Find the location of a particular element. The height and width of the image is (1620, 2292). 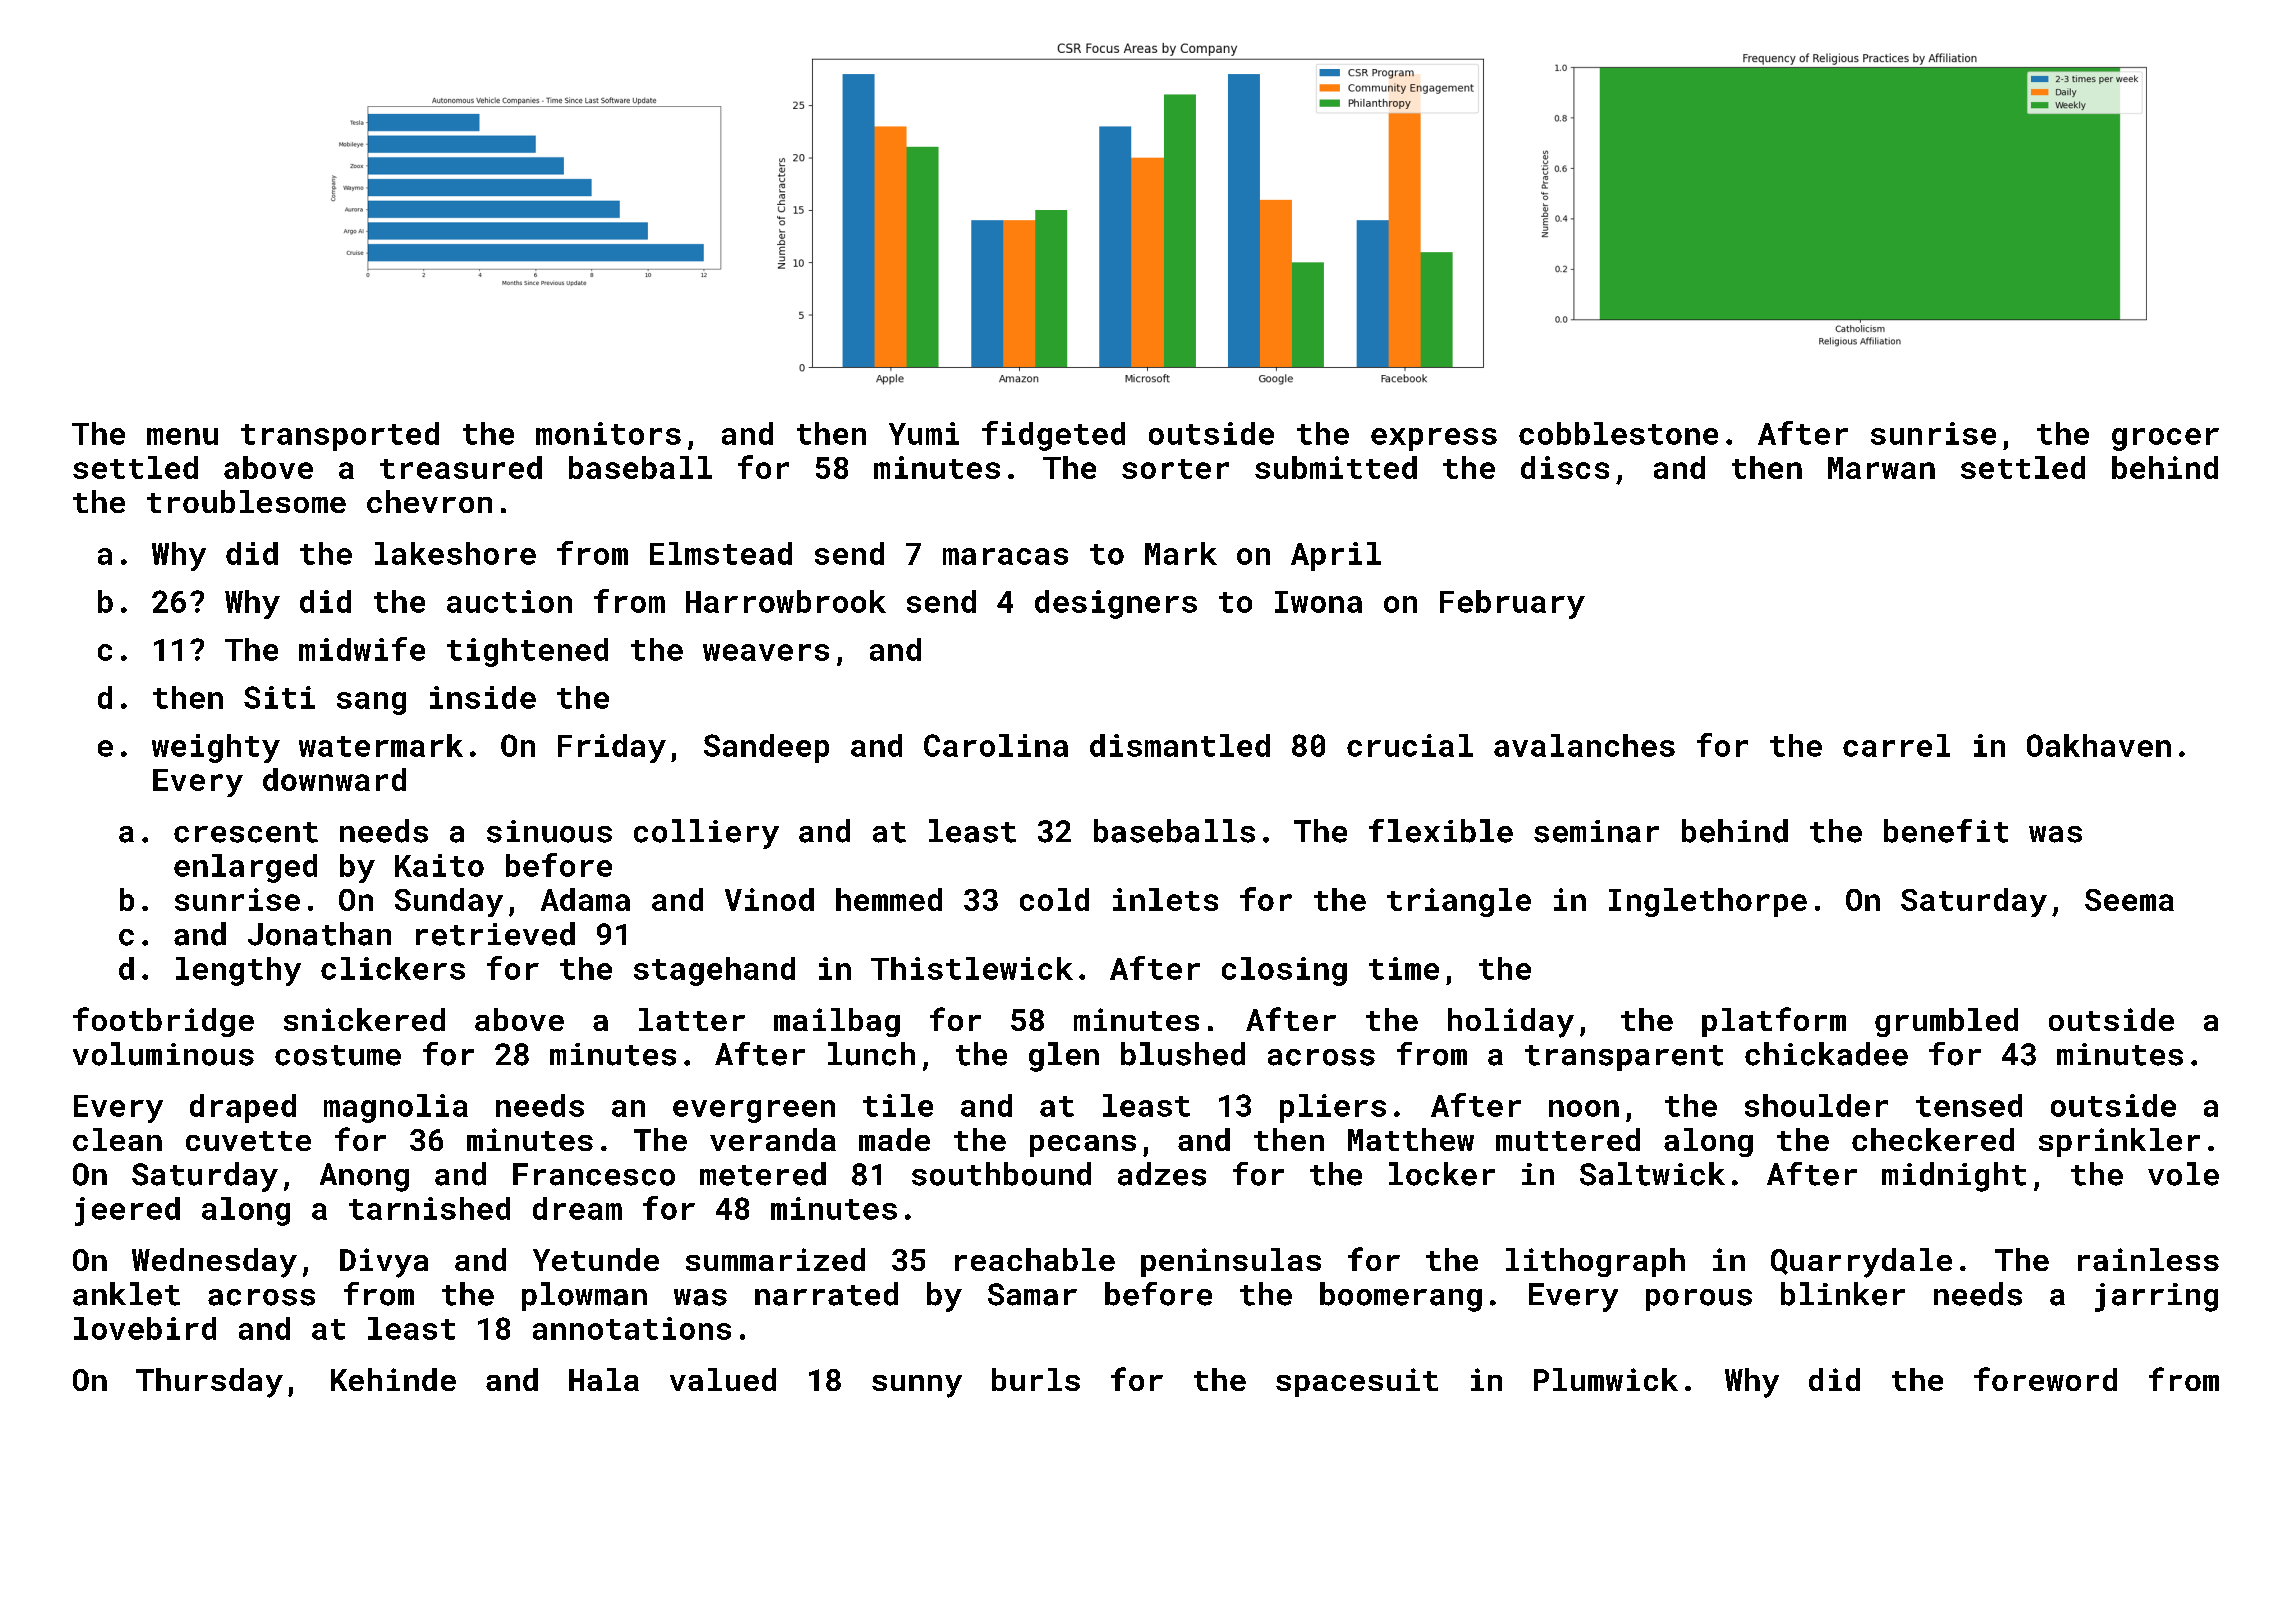

Seema is located at coordinates (2129, 900).
